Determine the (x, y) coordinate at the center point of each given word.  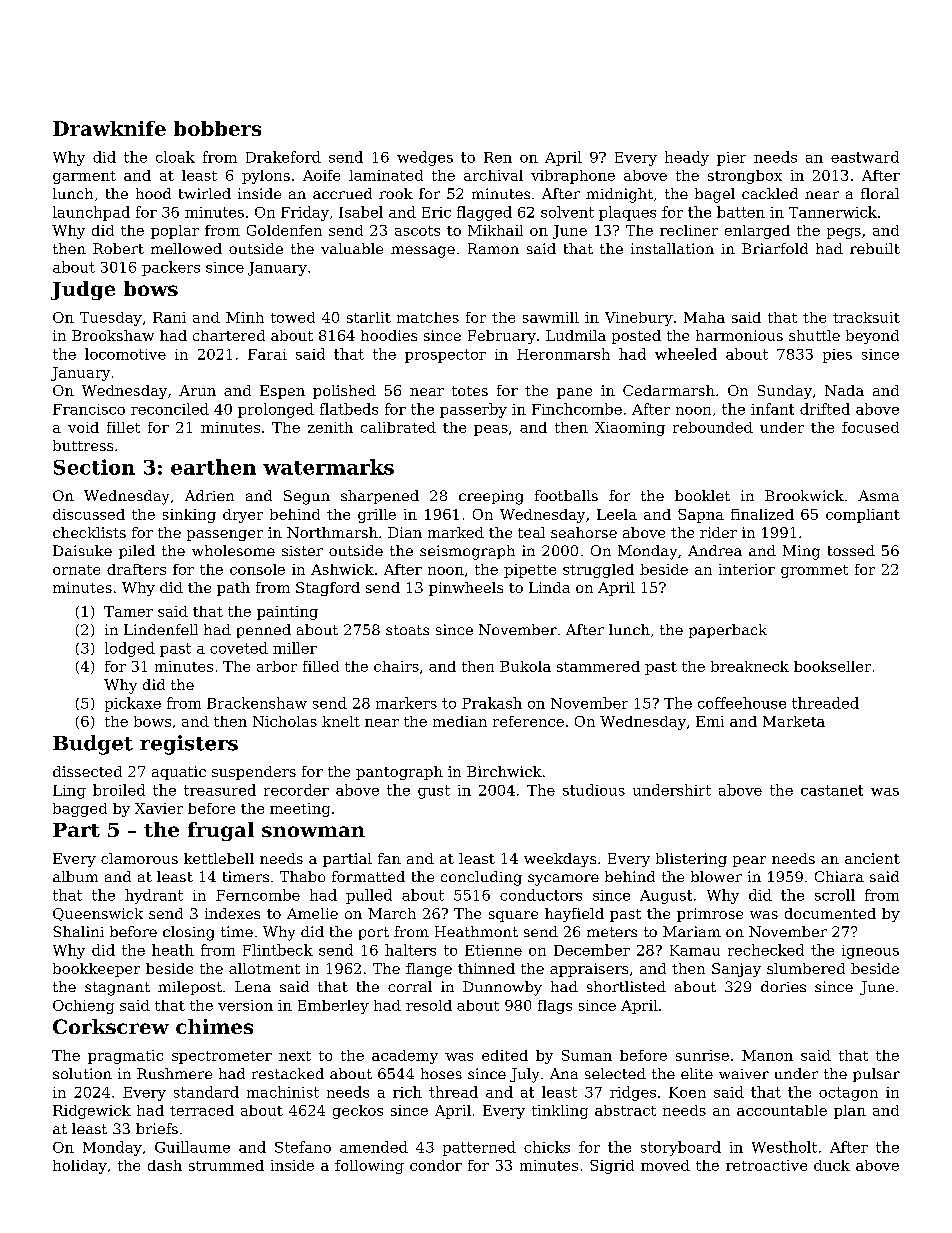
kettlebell (219, 858)
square (513, 916)
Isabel (361, 212)
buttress (83, 445)
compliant (863, 516)
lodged (130, 649)
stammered (598, 666)
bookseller (832, 666)
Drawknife (109, 128)
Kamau (695, 950)
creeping (491, 497)
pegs (844, 233)
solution (82, 1073)
